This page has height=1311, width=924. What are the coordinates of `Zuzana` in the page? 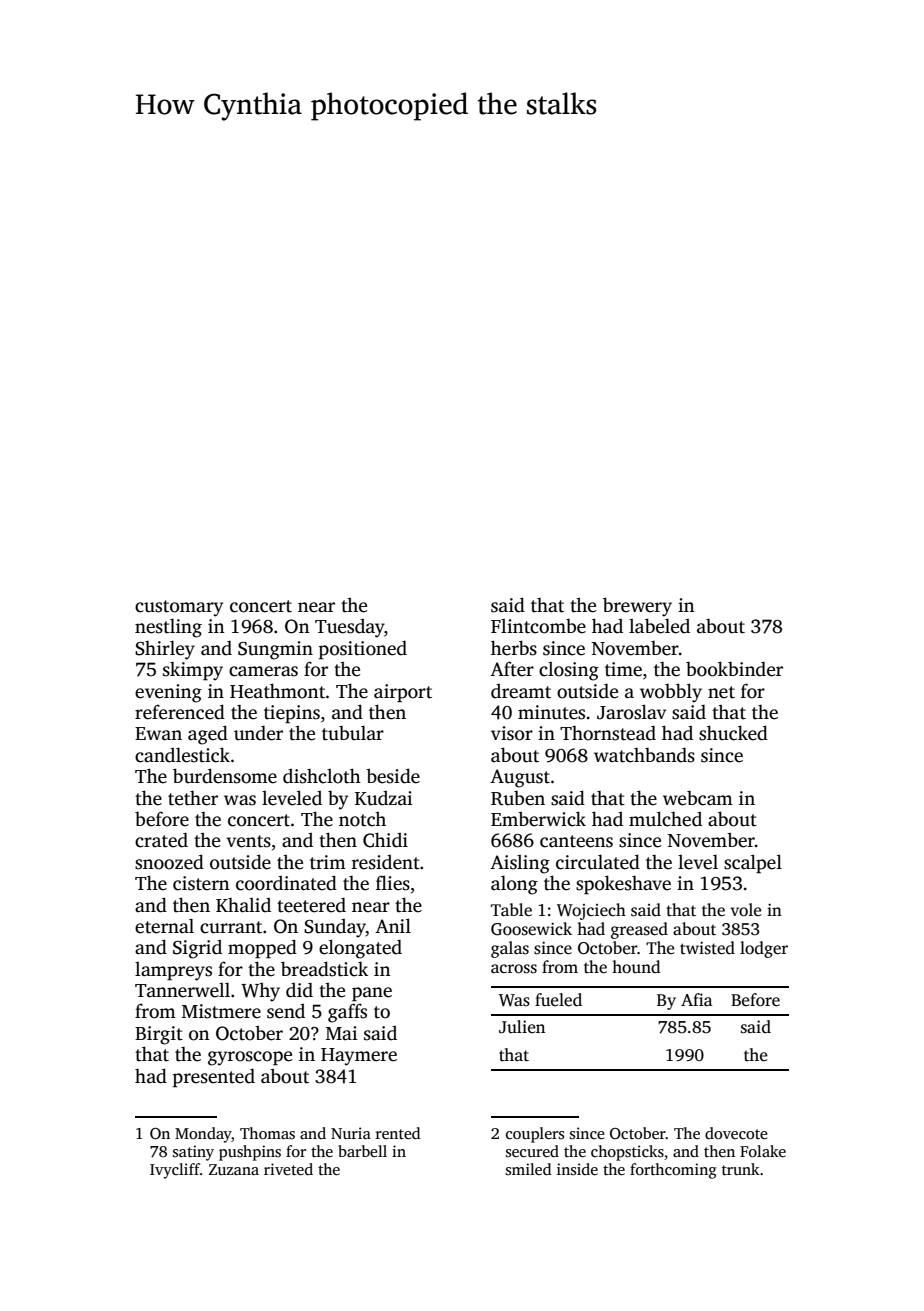 It's located at (234, 1169).
